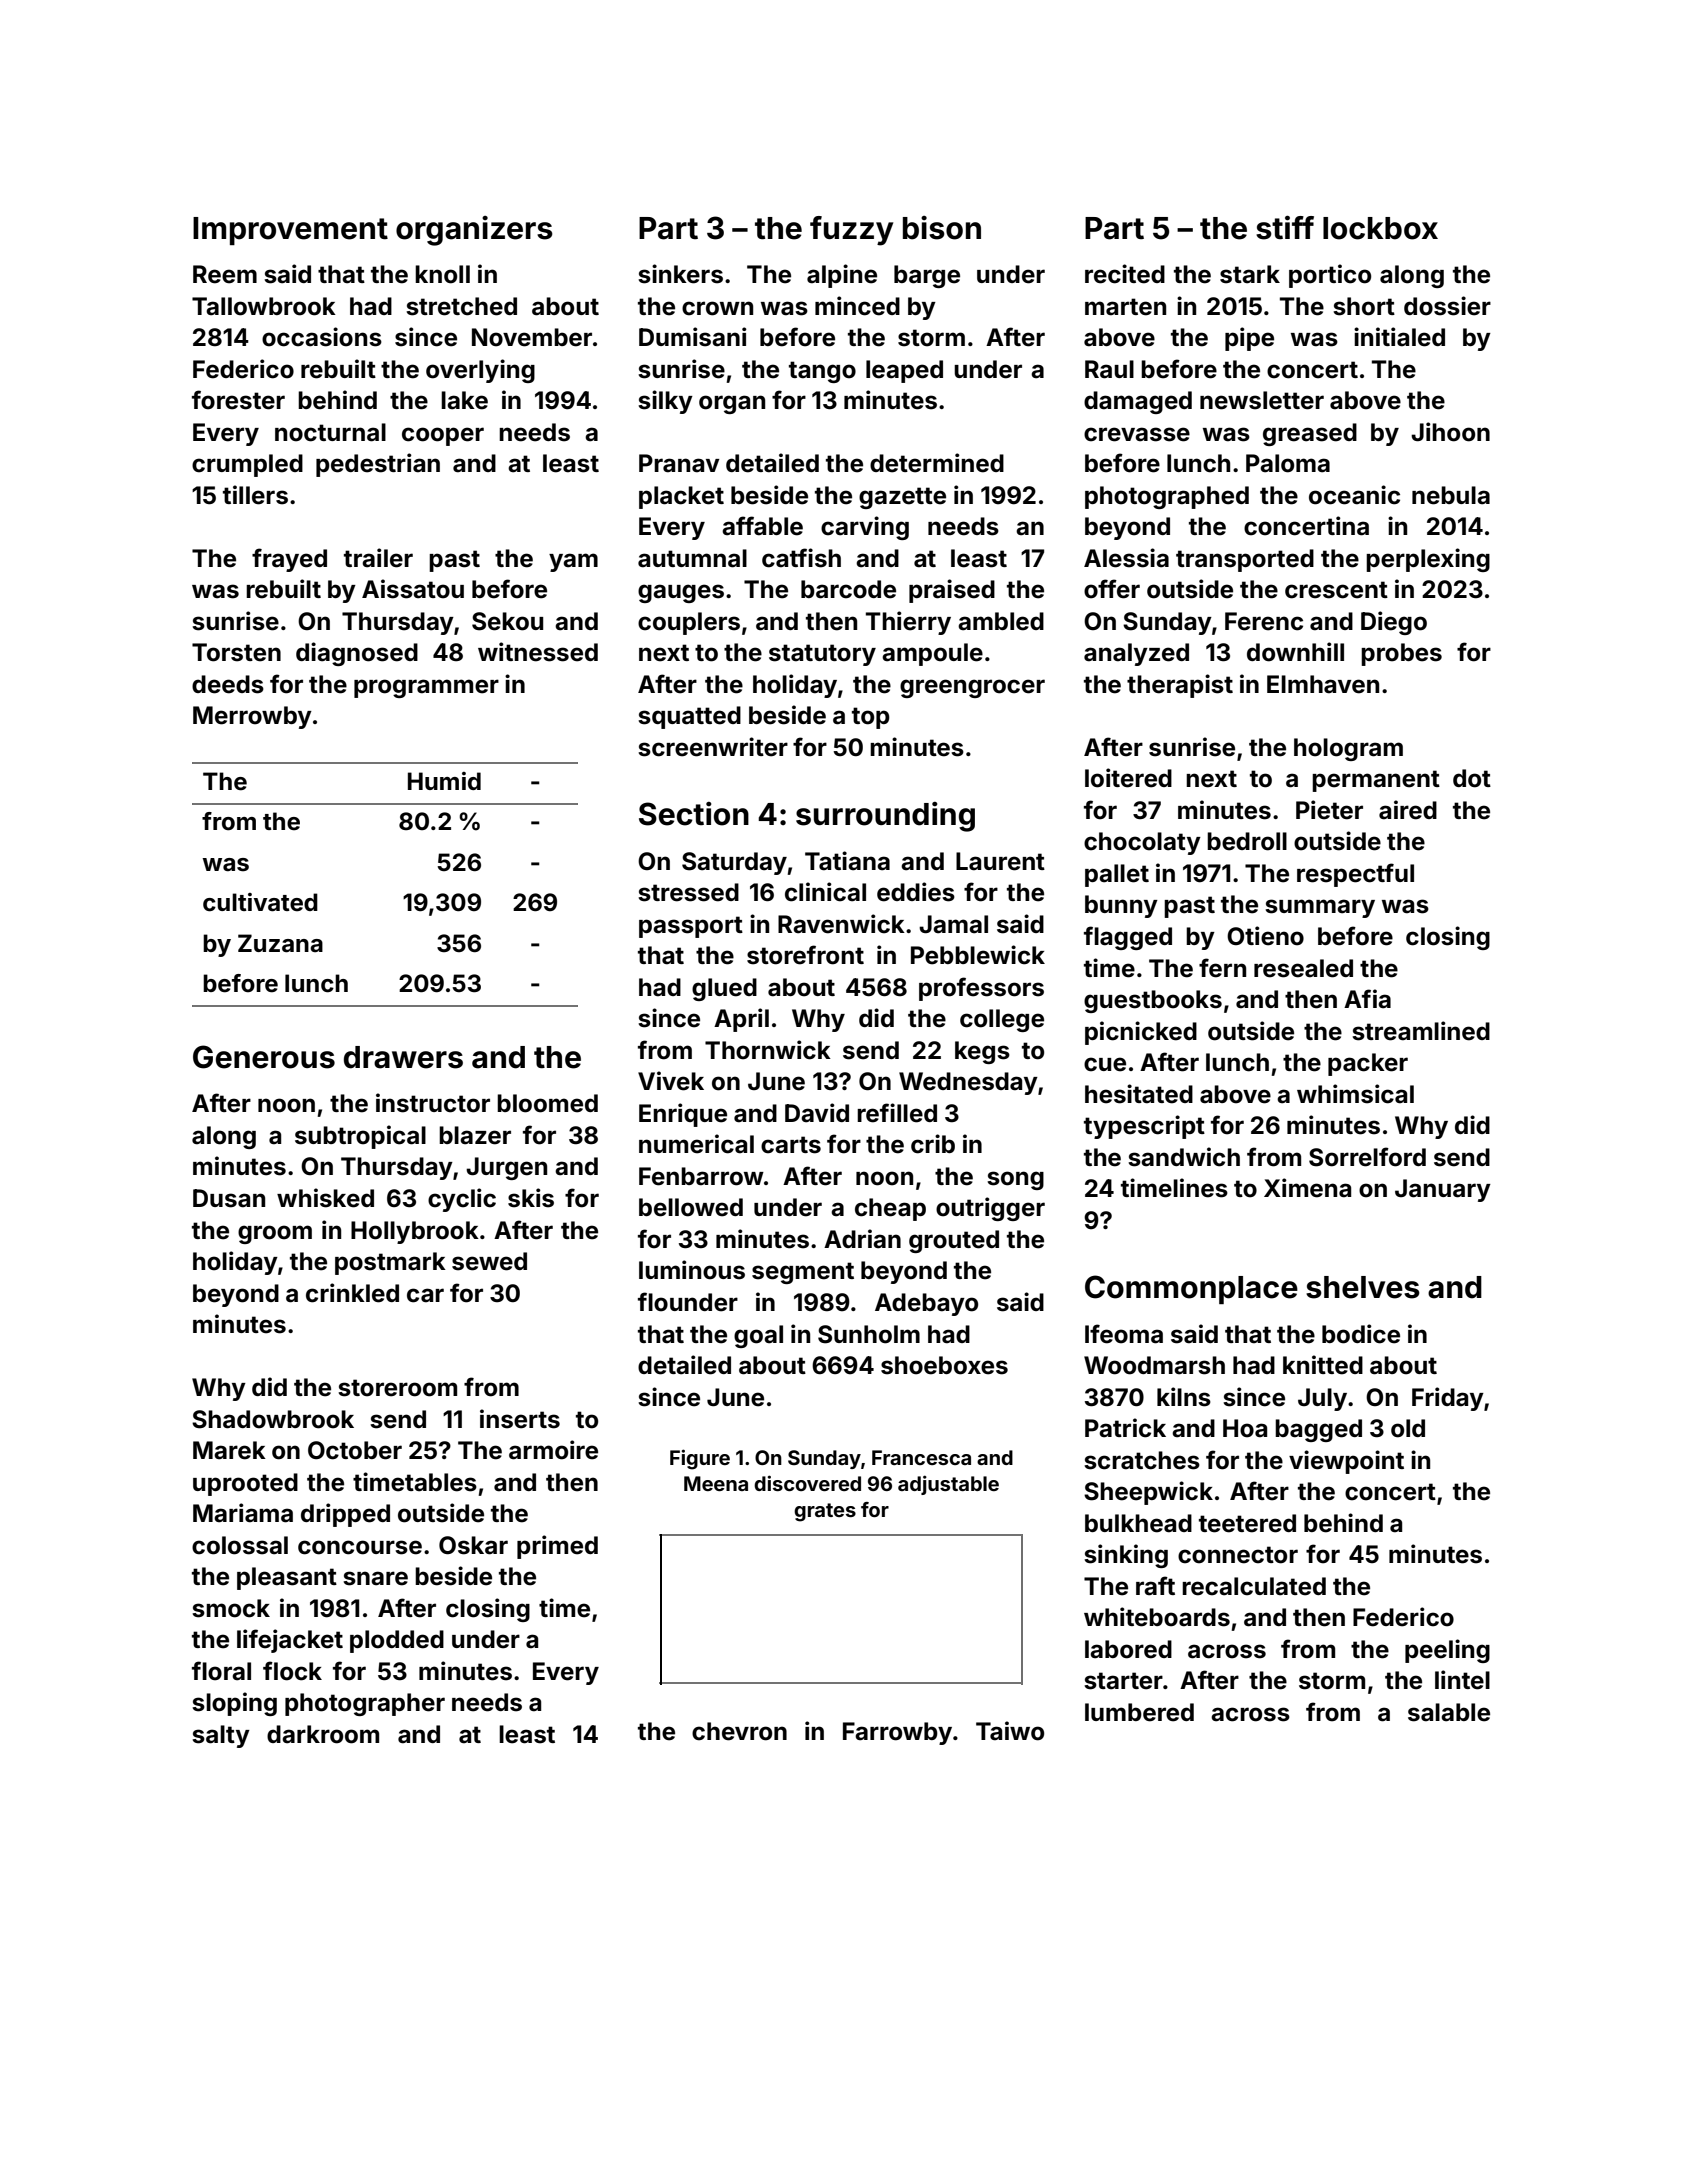 The width and height of the image is (1683, 2178). Describe the element at coordinates (1449, 1712) in the image. I see `salable` at that location.
